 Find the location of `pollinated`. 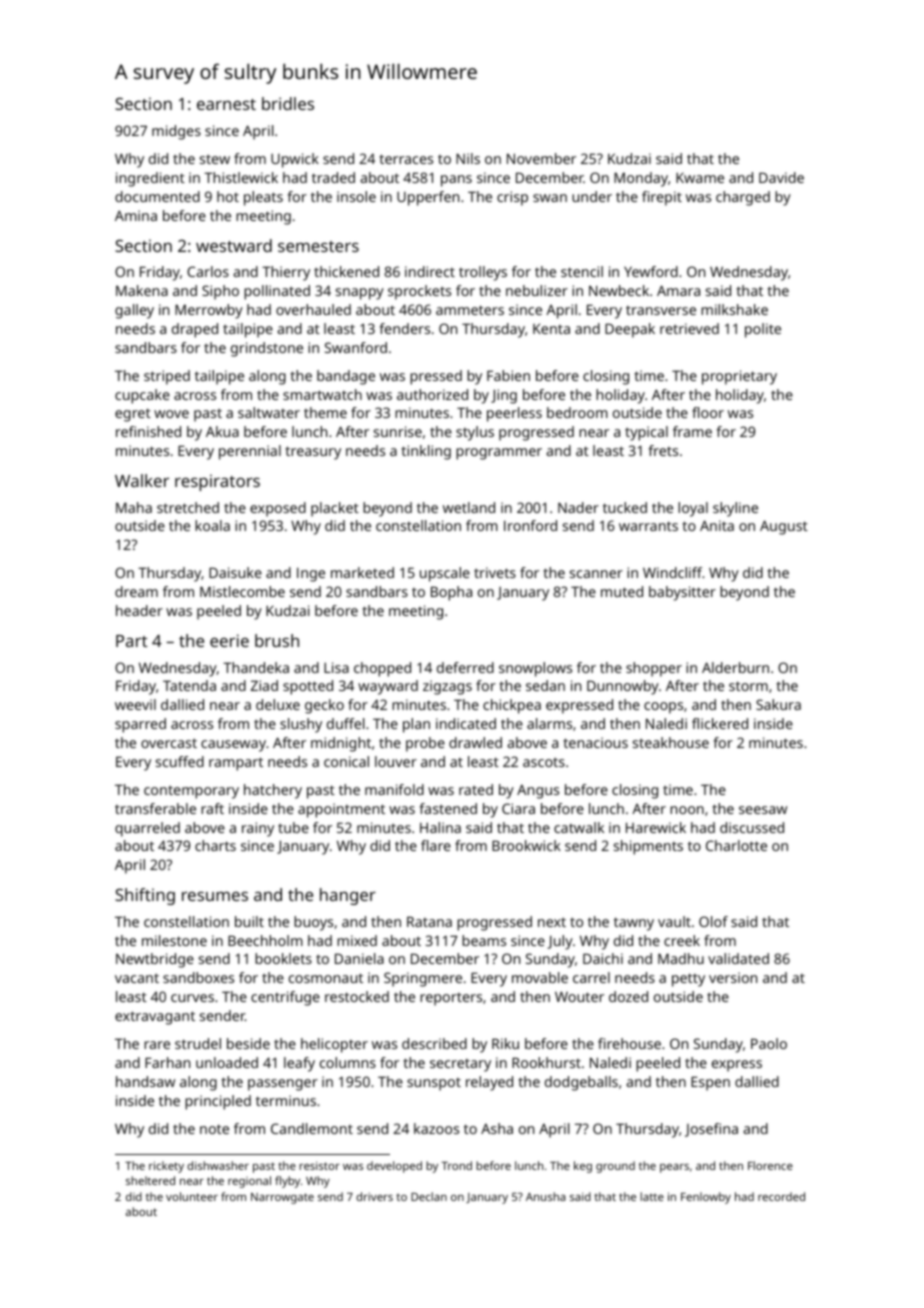

pollinated is located at coordinates (277, 292).
